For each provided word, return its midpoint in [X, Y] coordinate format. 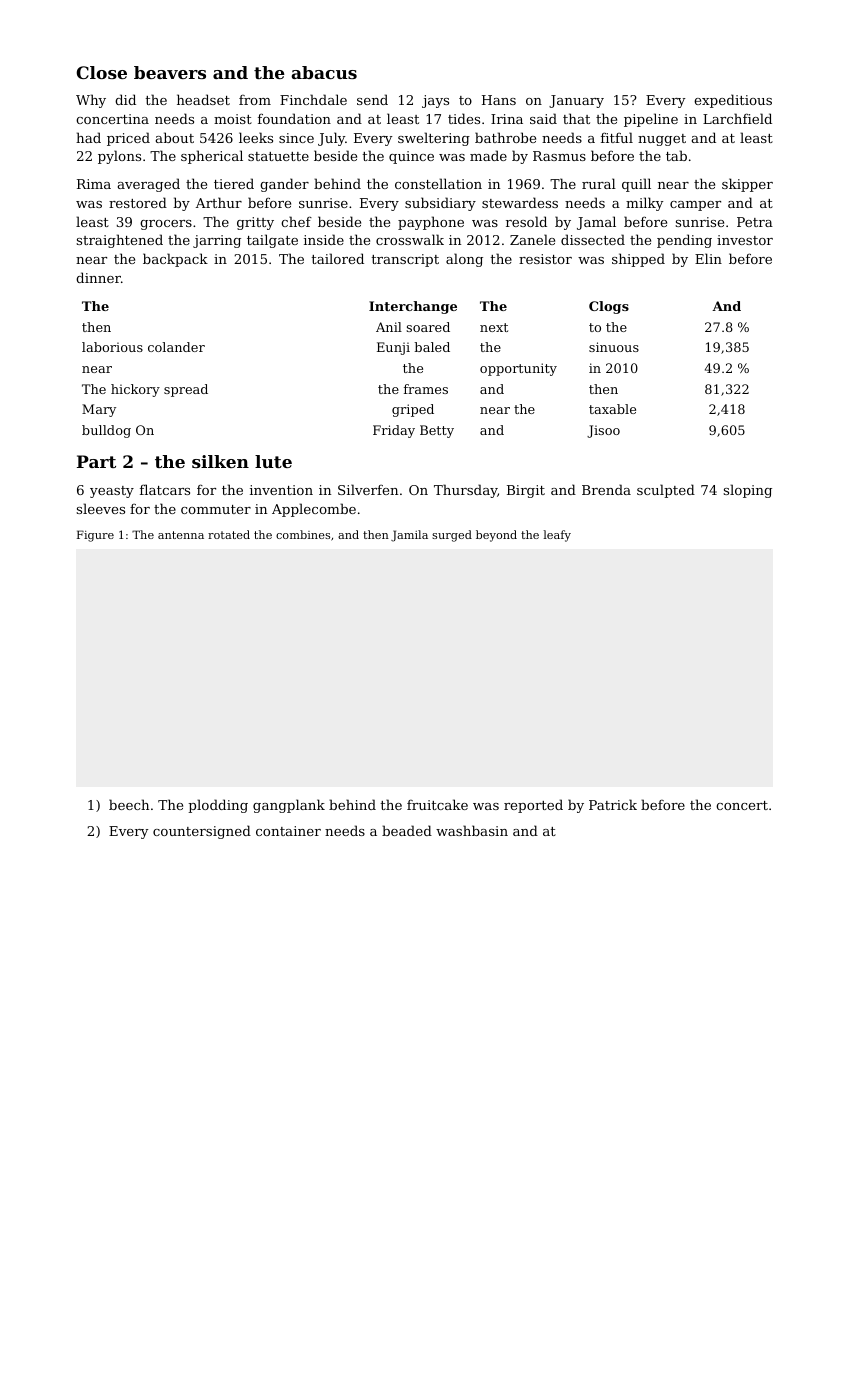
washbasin [472, 830]
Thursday [465, 491]
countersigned [202, 832]
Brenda [606, 489]
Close [101, 72]
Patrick [613, 804]
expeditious [733, 101]
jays [435, 101]
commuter [216, 509]
